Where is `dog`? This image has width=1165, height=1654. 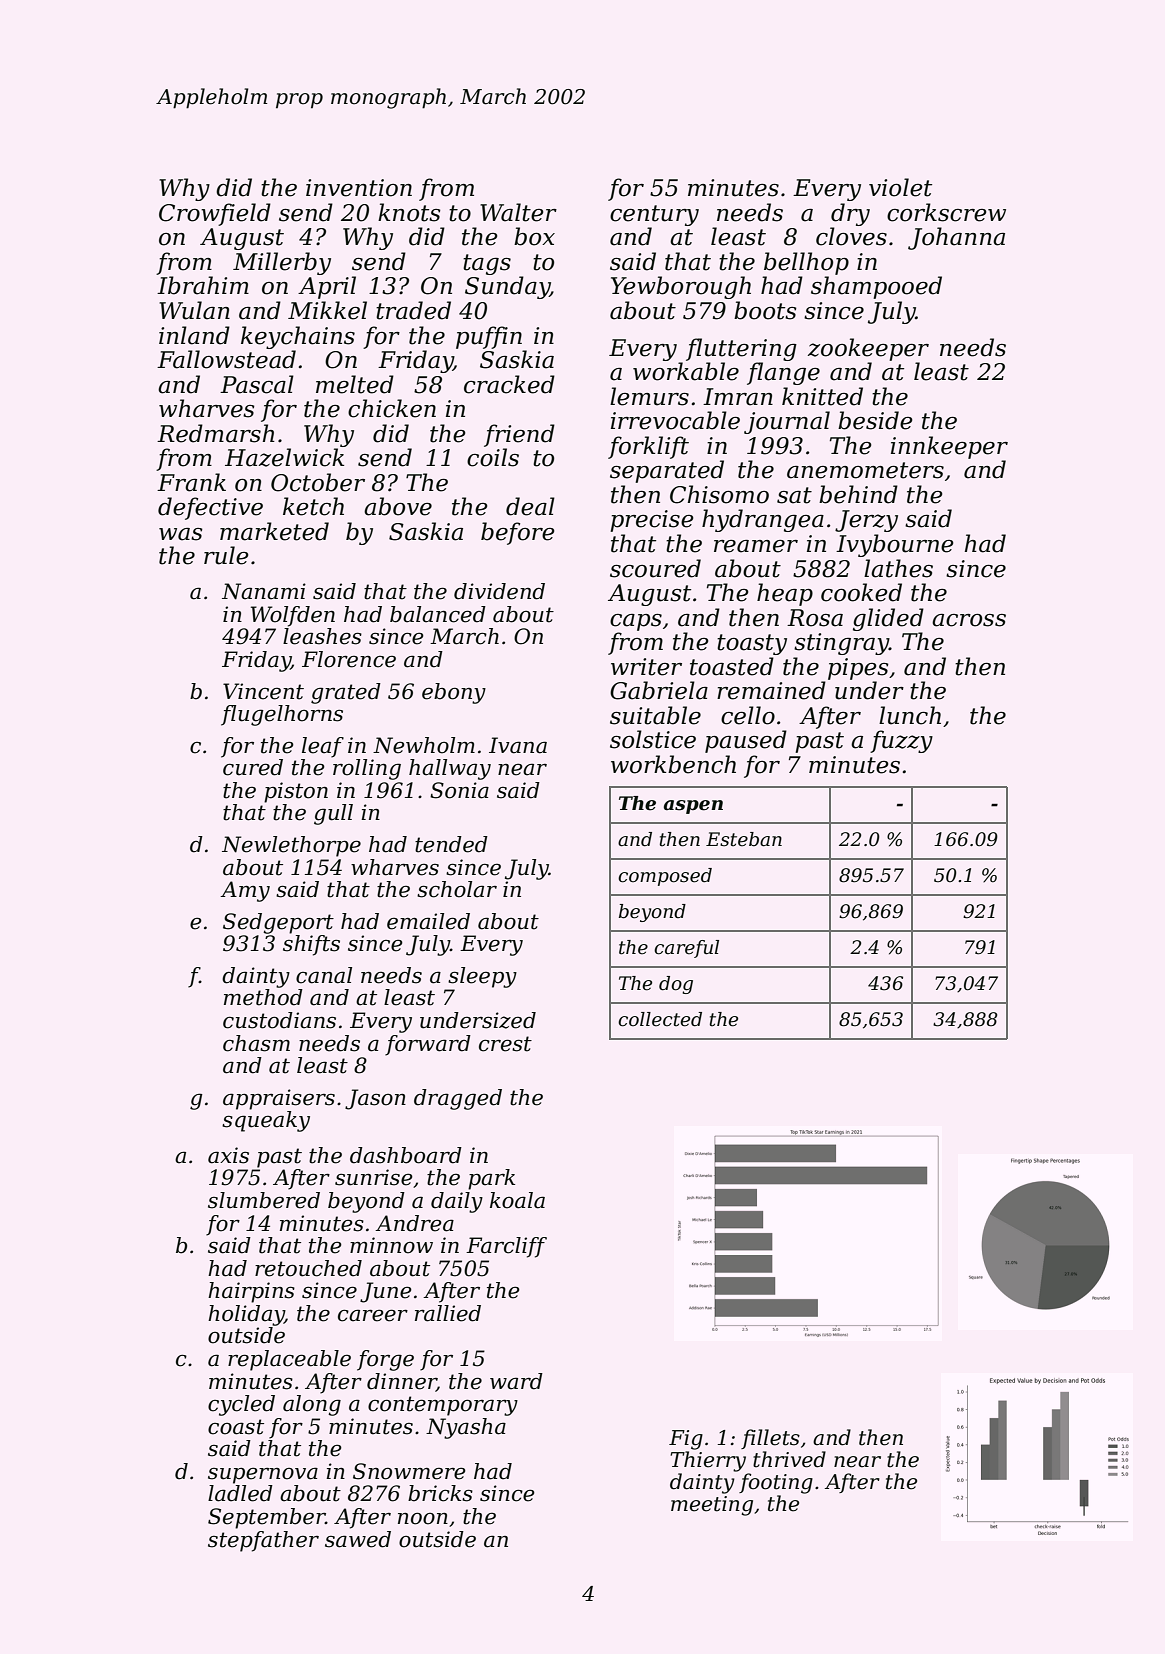
dog is located at coordinates (676, 985).
